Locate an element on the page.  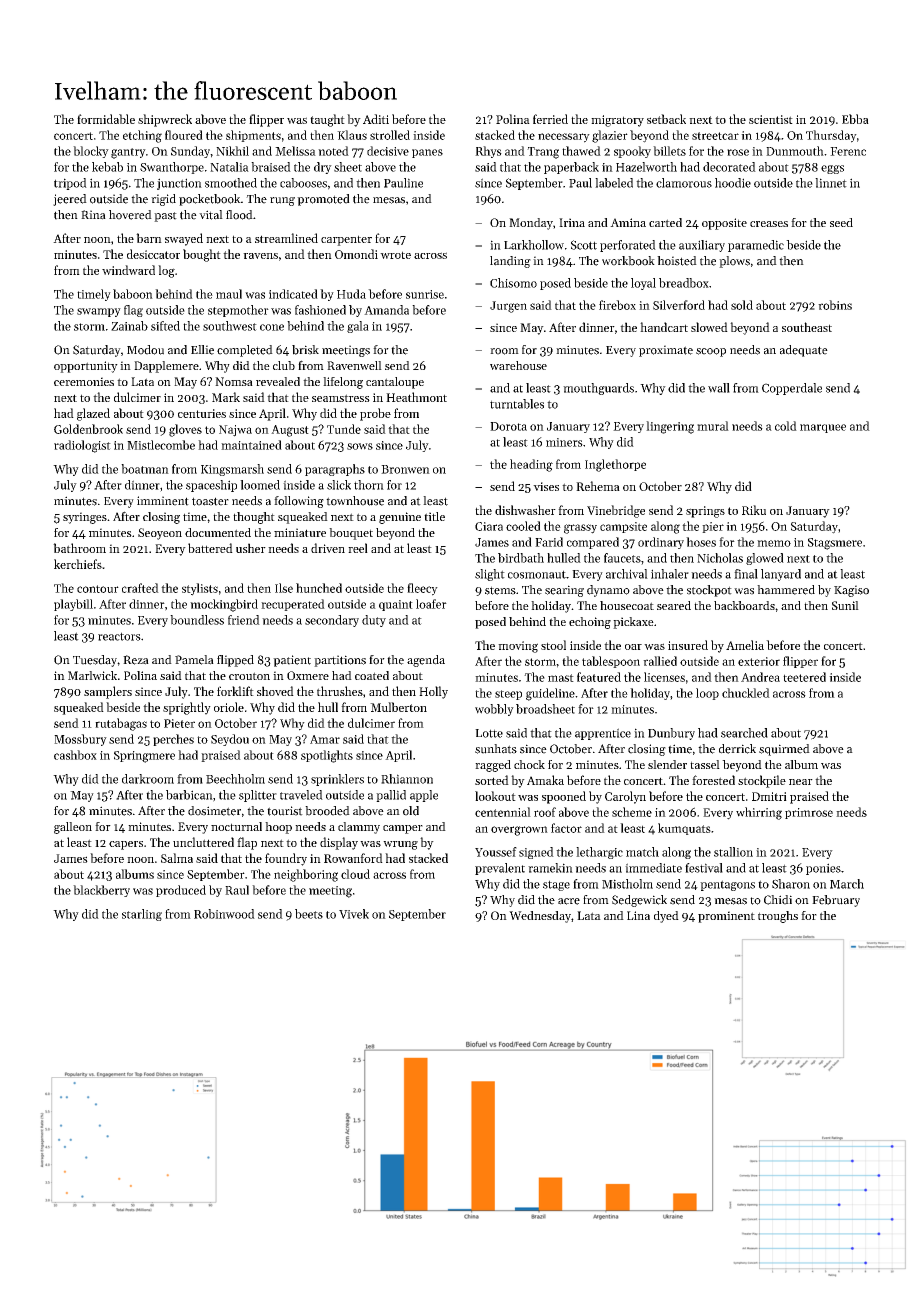
creases is located at coordinates (769, 224).
